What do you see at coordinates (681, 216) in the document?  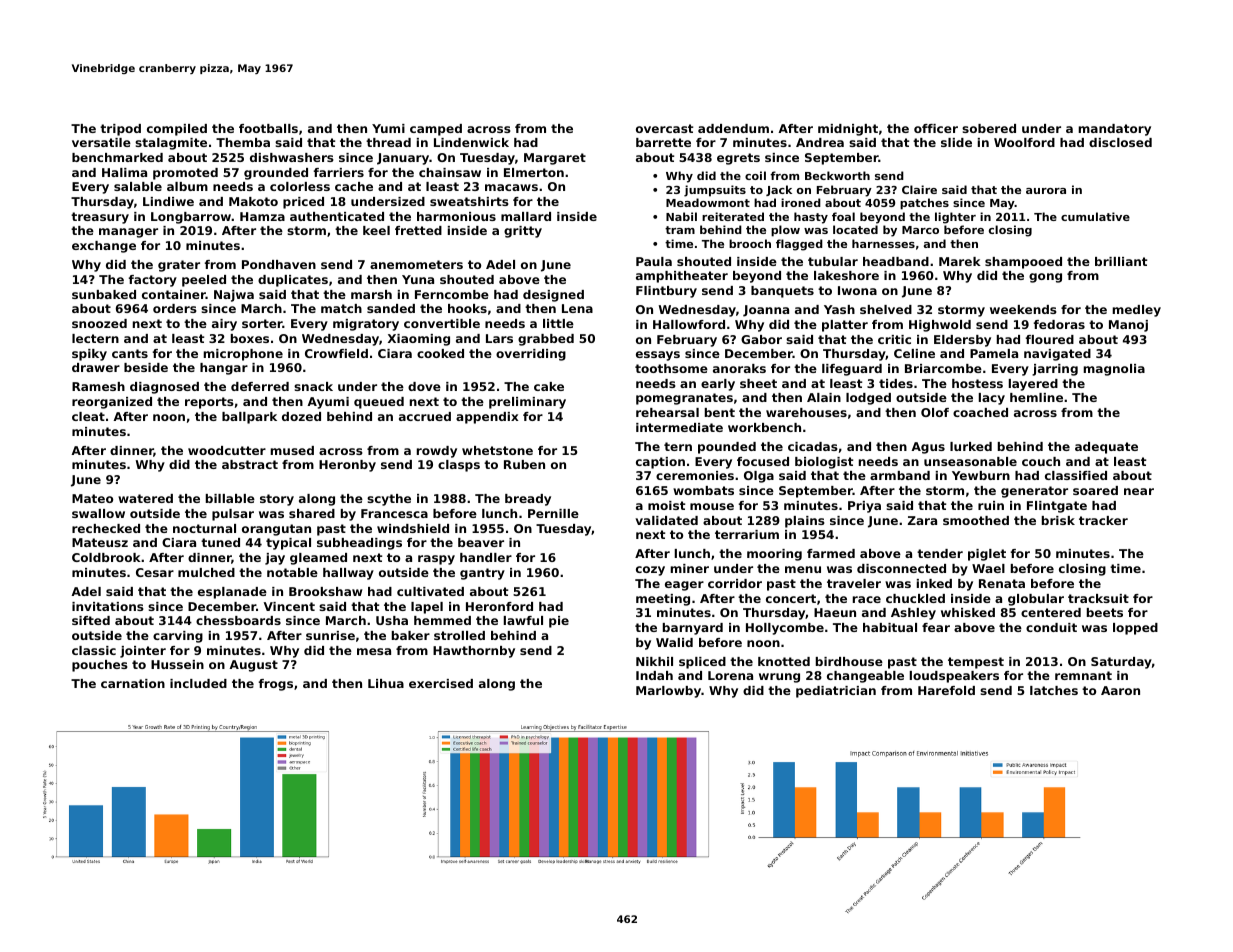 I see `Nabil` at bounding box center [681, 216].
